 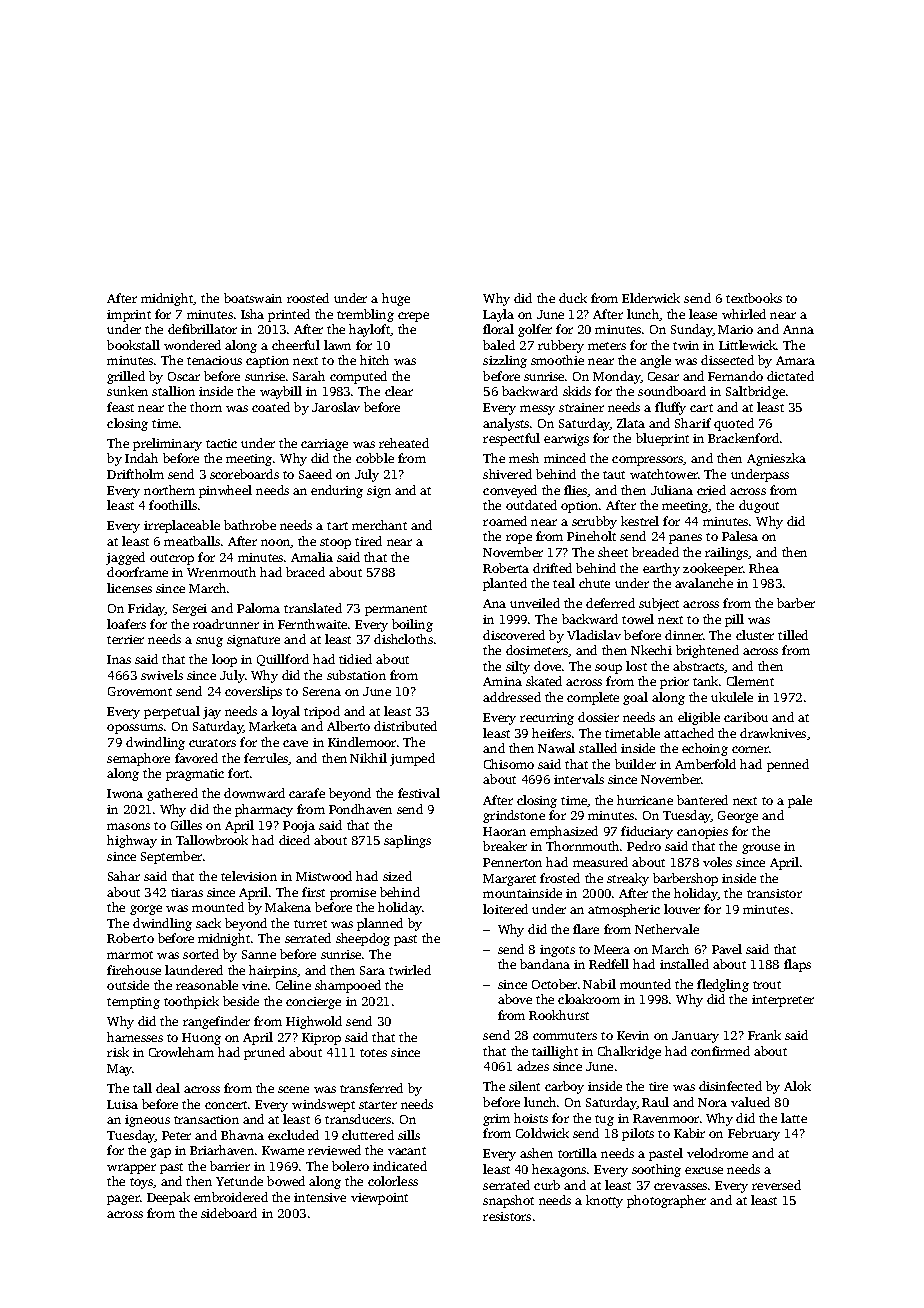 What do you see at coordinates (413, 317) in the screenshot?
I see `crepe` at bounding box center [413, 317].
